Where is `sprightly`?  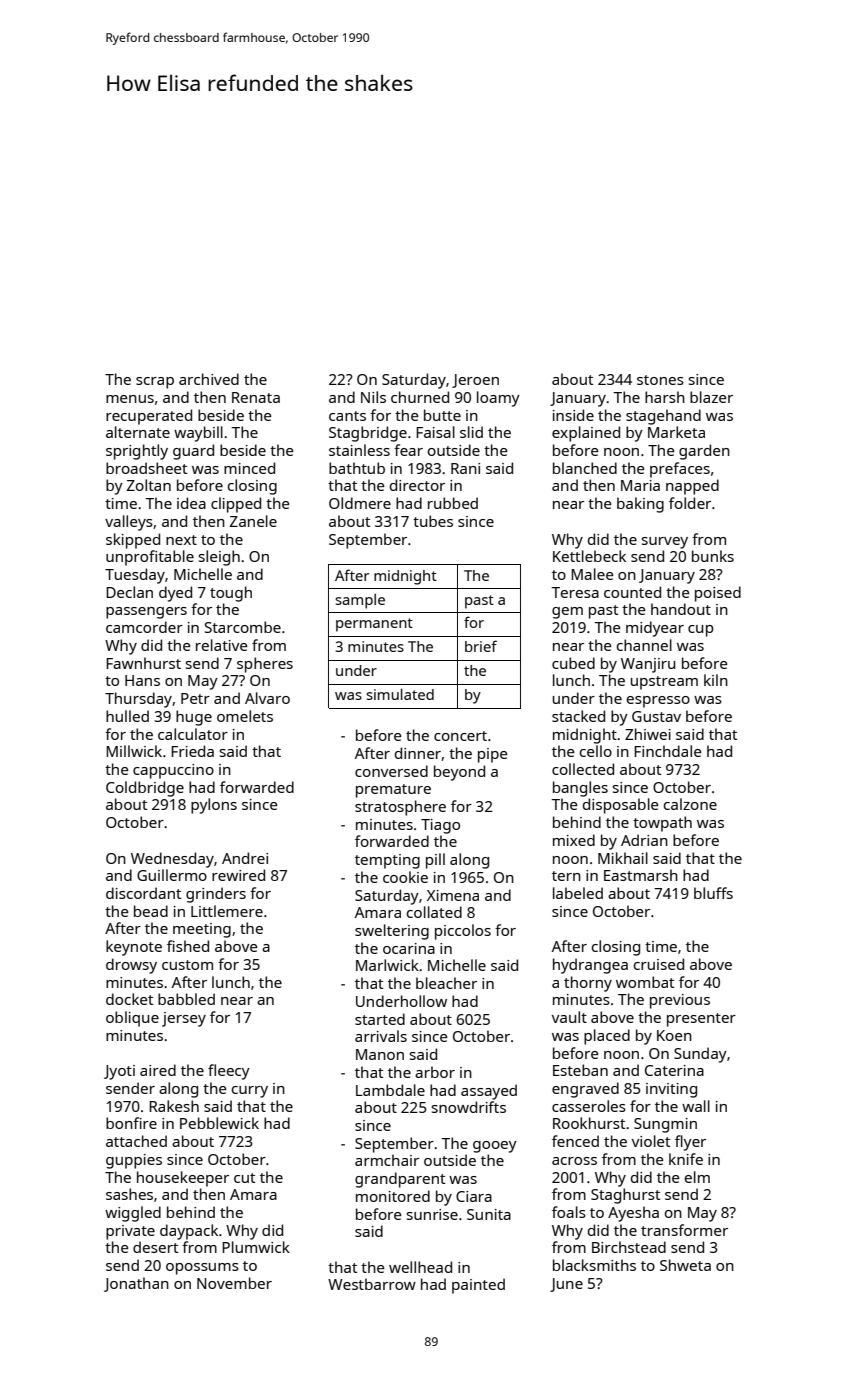 sprightly is located at coordinates (137, 452).
